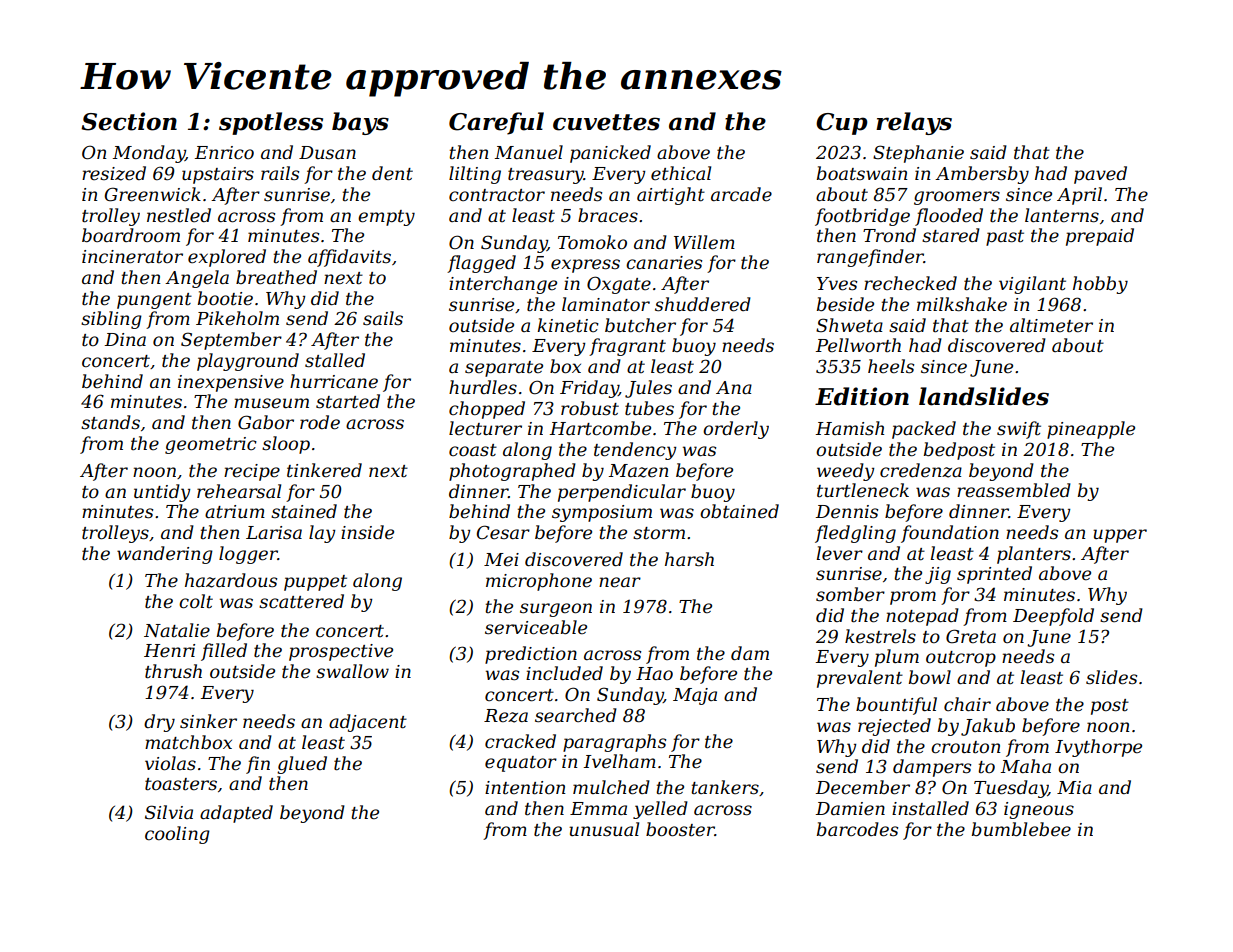  What do you see at coordinates (924, 430) in the screenshot?
I see `packed` at bounding box center [924, 430].
